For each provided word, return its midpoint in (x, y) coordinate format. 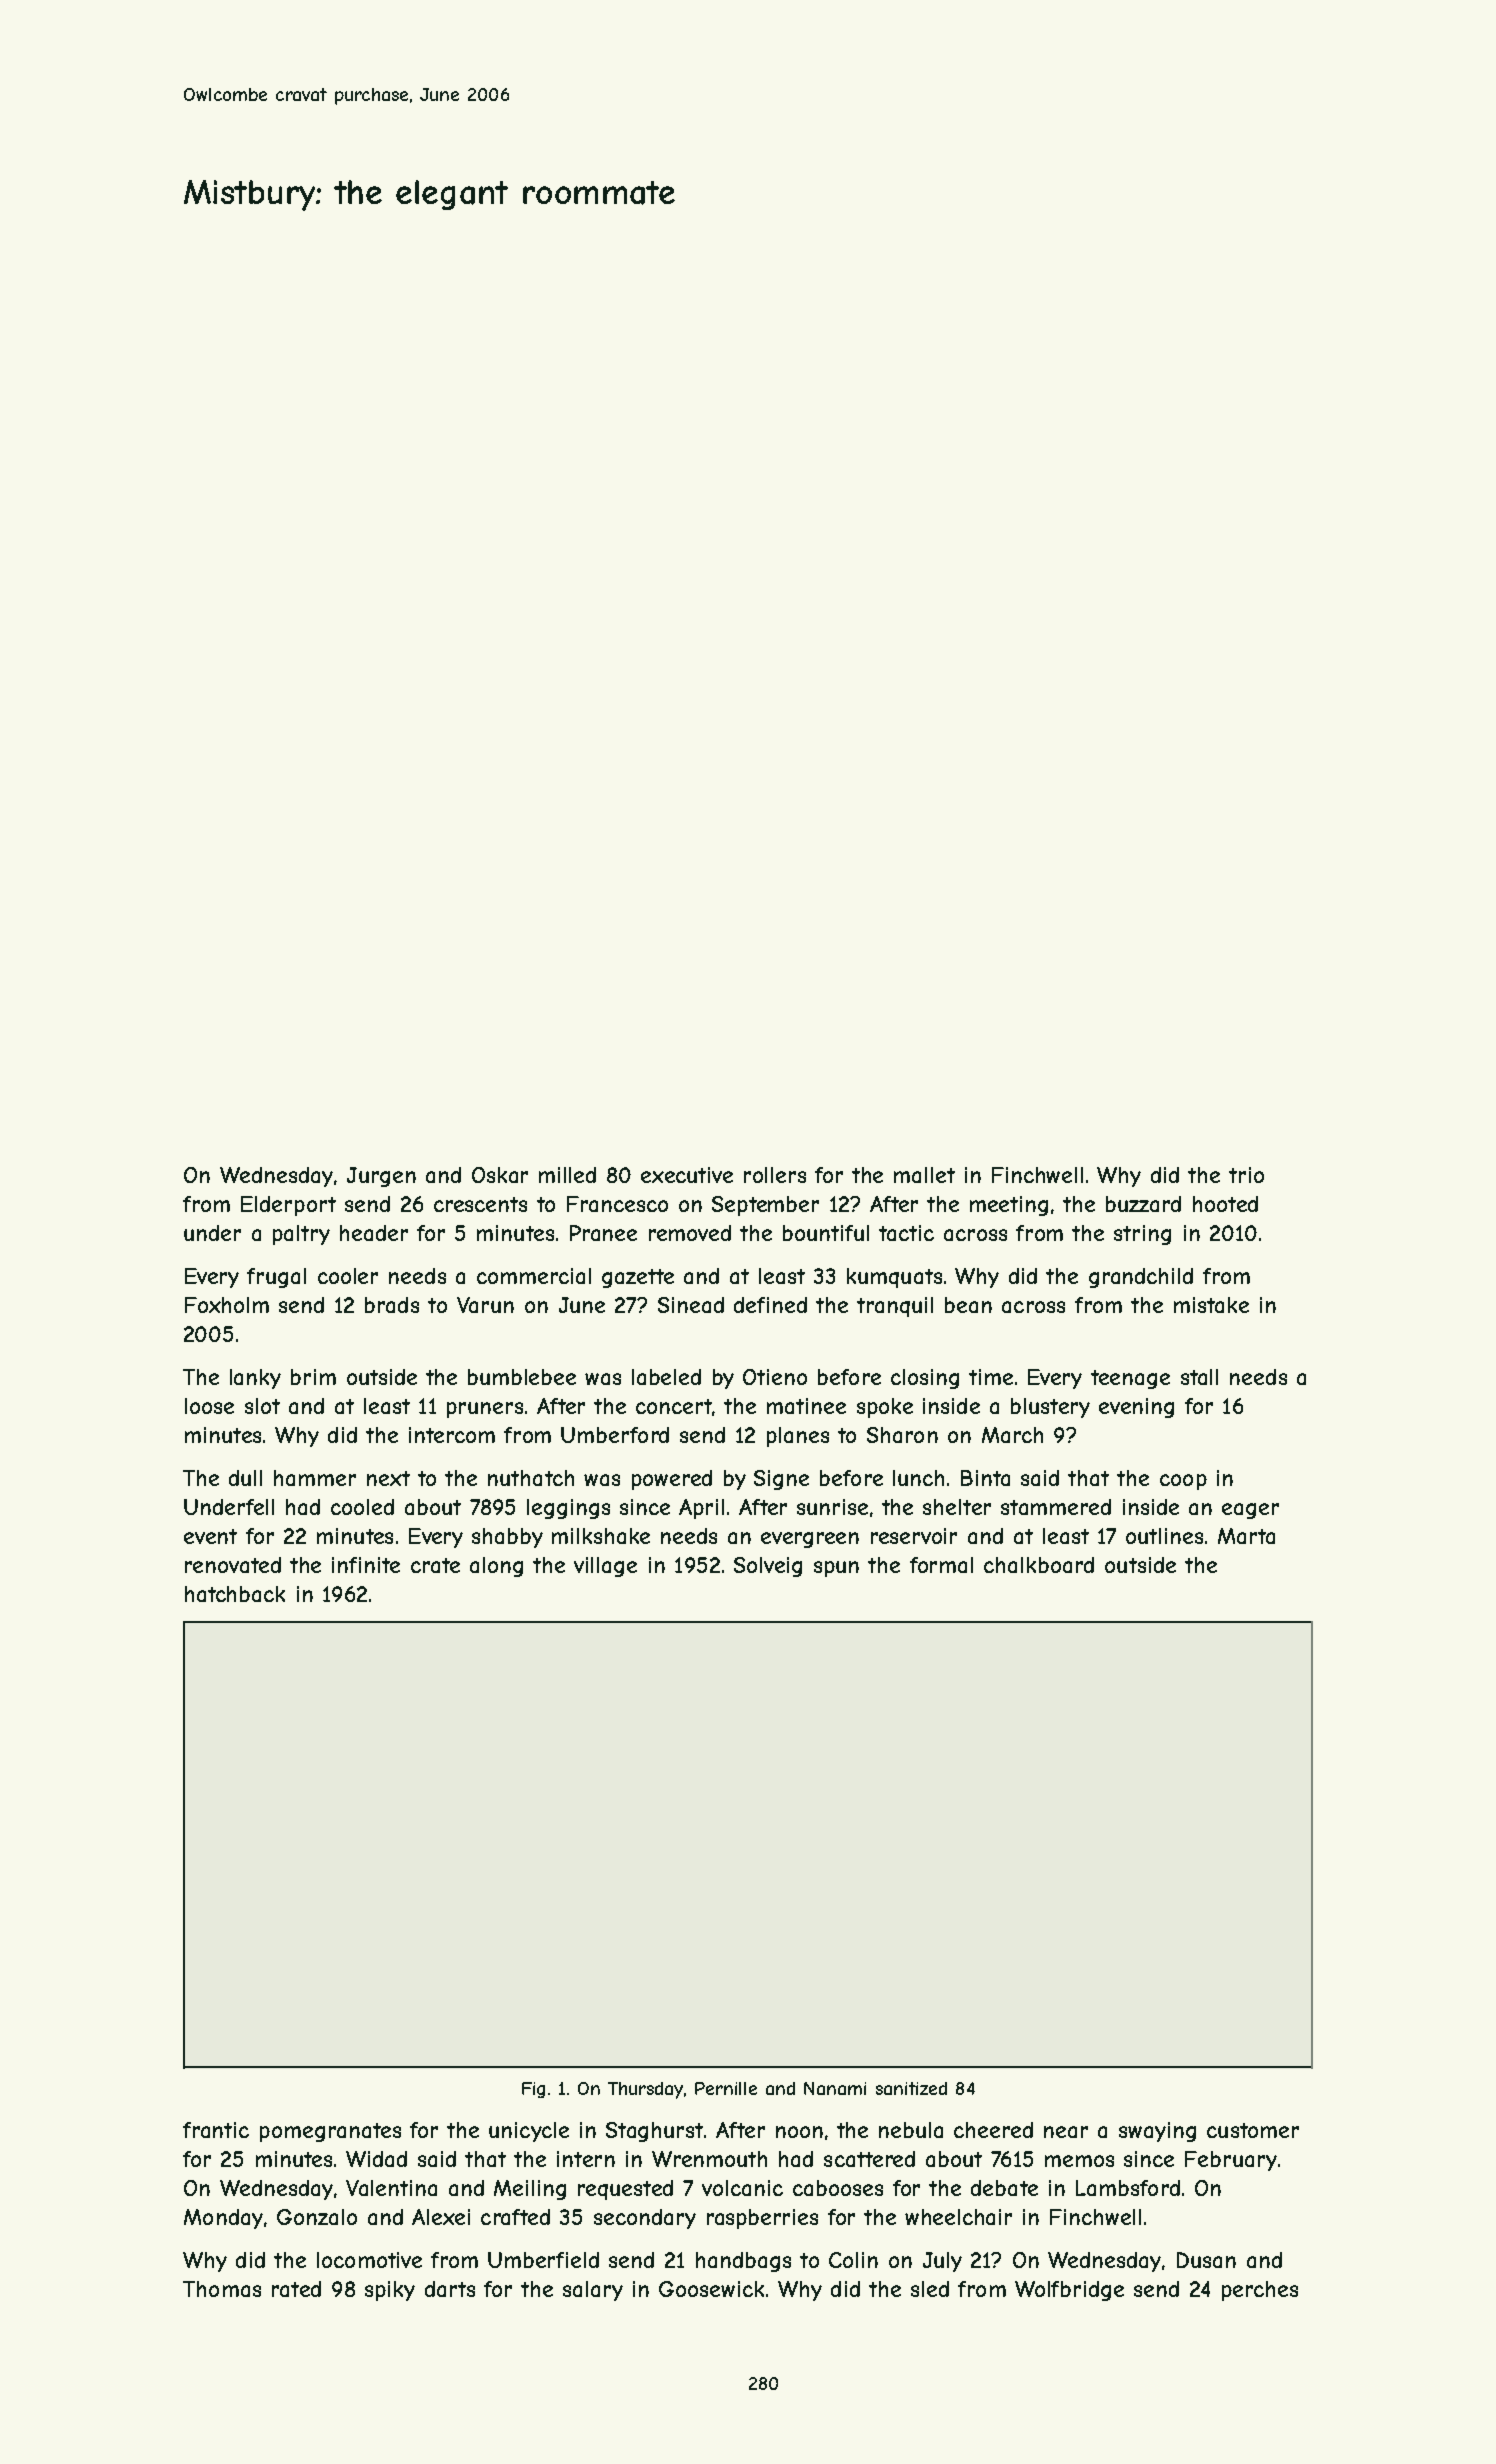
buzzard (1143, 1204)
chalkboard (1039, 1565)
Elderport (288, 1206)
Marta (1246, 1536)
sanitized (911, 2088)
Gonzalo (317, 2217)
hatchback (235, 1594)
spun (836, 1569)
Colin (853, 2260)
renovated (233, 1565)
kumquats (894, 1278)
